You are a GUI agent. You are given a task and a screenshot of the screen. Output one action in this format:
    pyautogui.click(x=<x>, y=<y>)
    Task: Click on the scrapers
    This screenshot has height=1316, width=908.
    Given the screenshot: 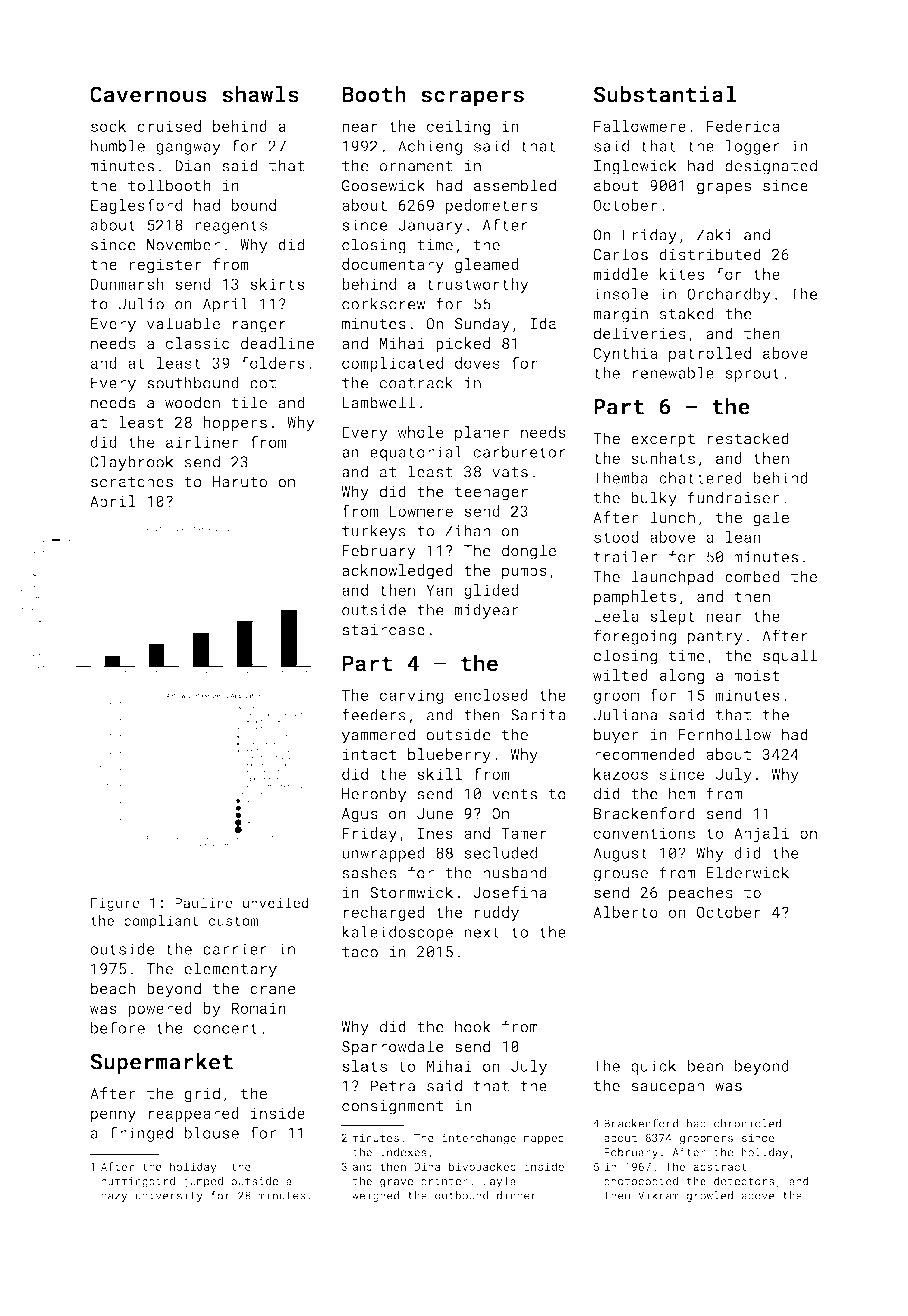 What is the action you would take?
    pyautogui.click(x=472, y=98)
